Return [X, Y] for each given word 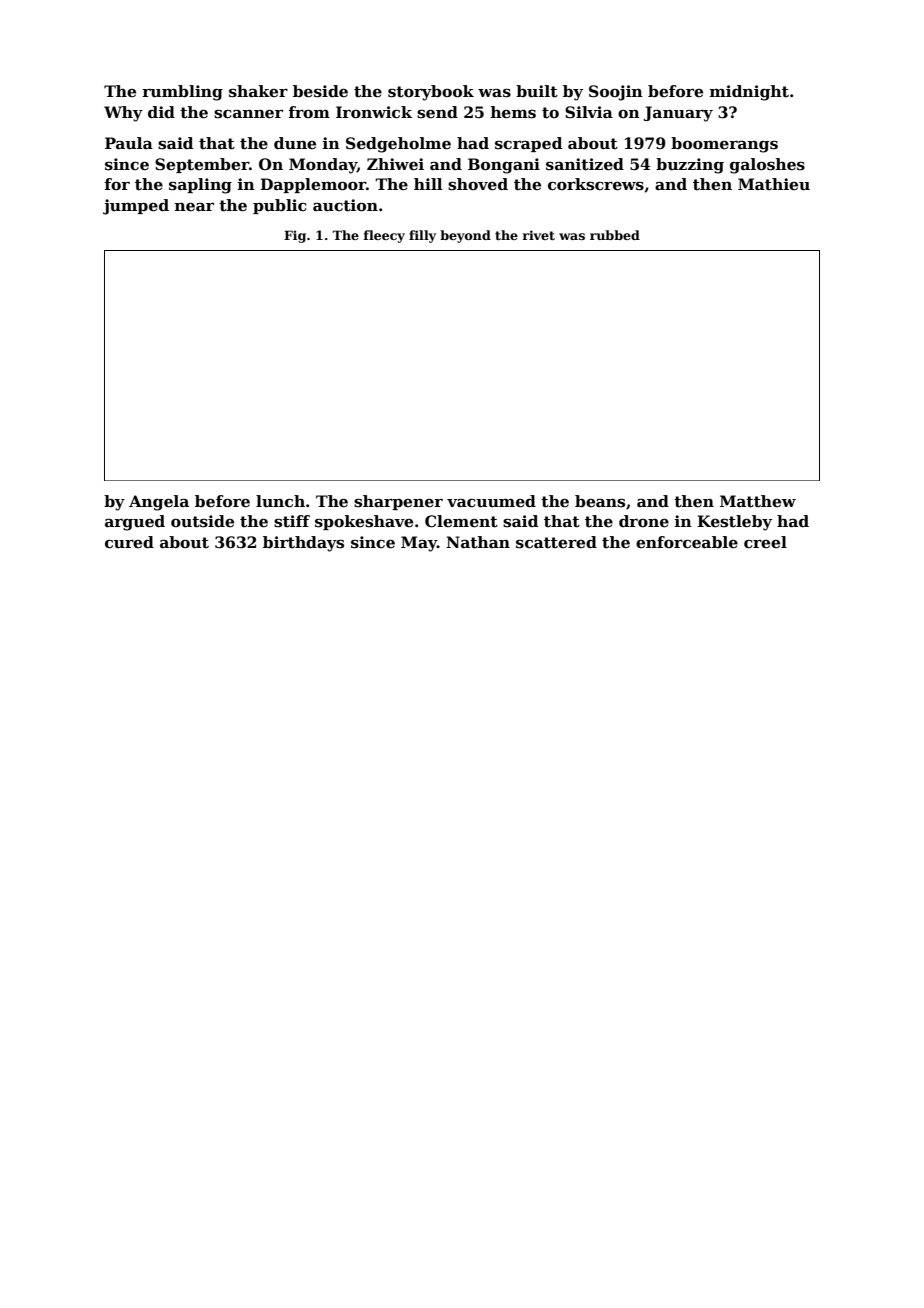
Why [123, 114]
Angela [159, 503]
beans [600, 501]
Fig [295, 236]
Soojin [616, 93]
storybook [431, 93]
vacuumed [491, 501]
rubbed [615, 235]
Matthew [758, 501]
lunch [280, 501]
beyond [465, 236]
